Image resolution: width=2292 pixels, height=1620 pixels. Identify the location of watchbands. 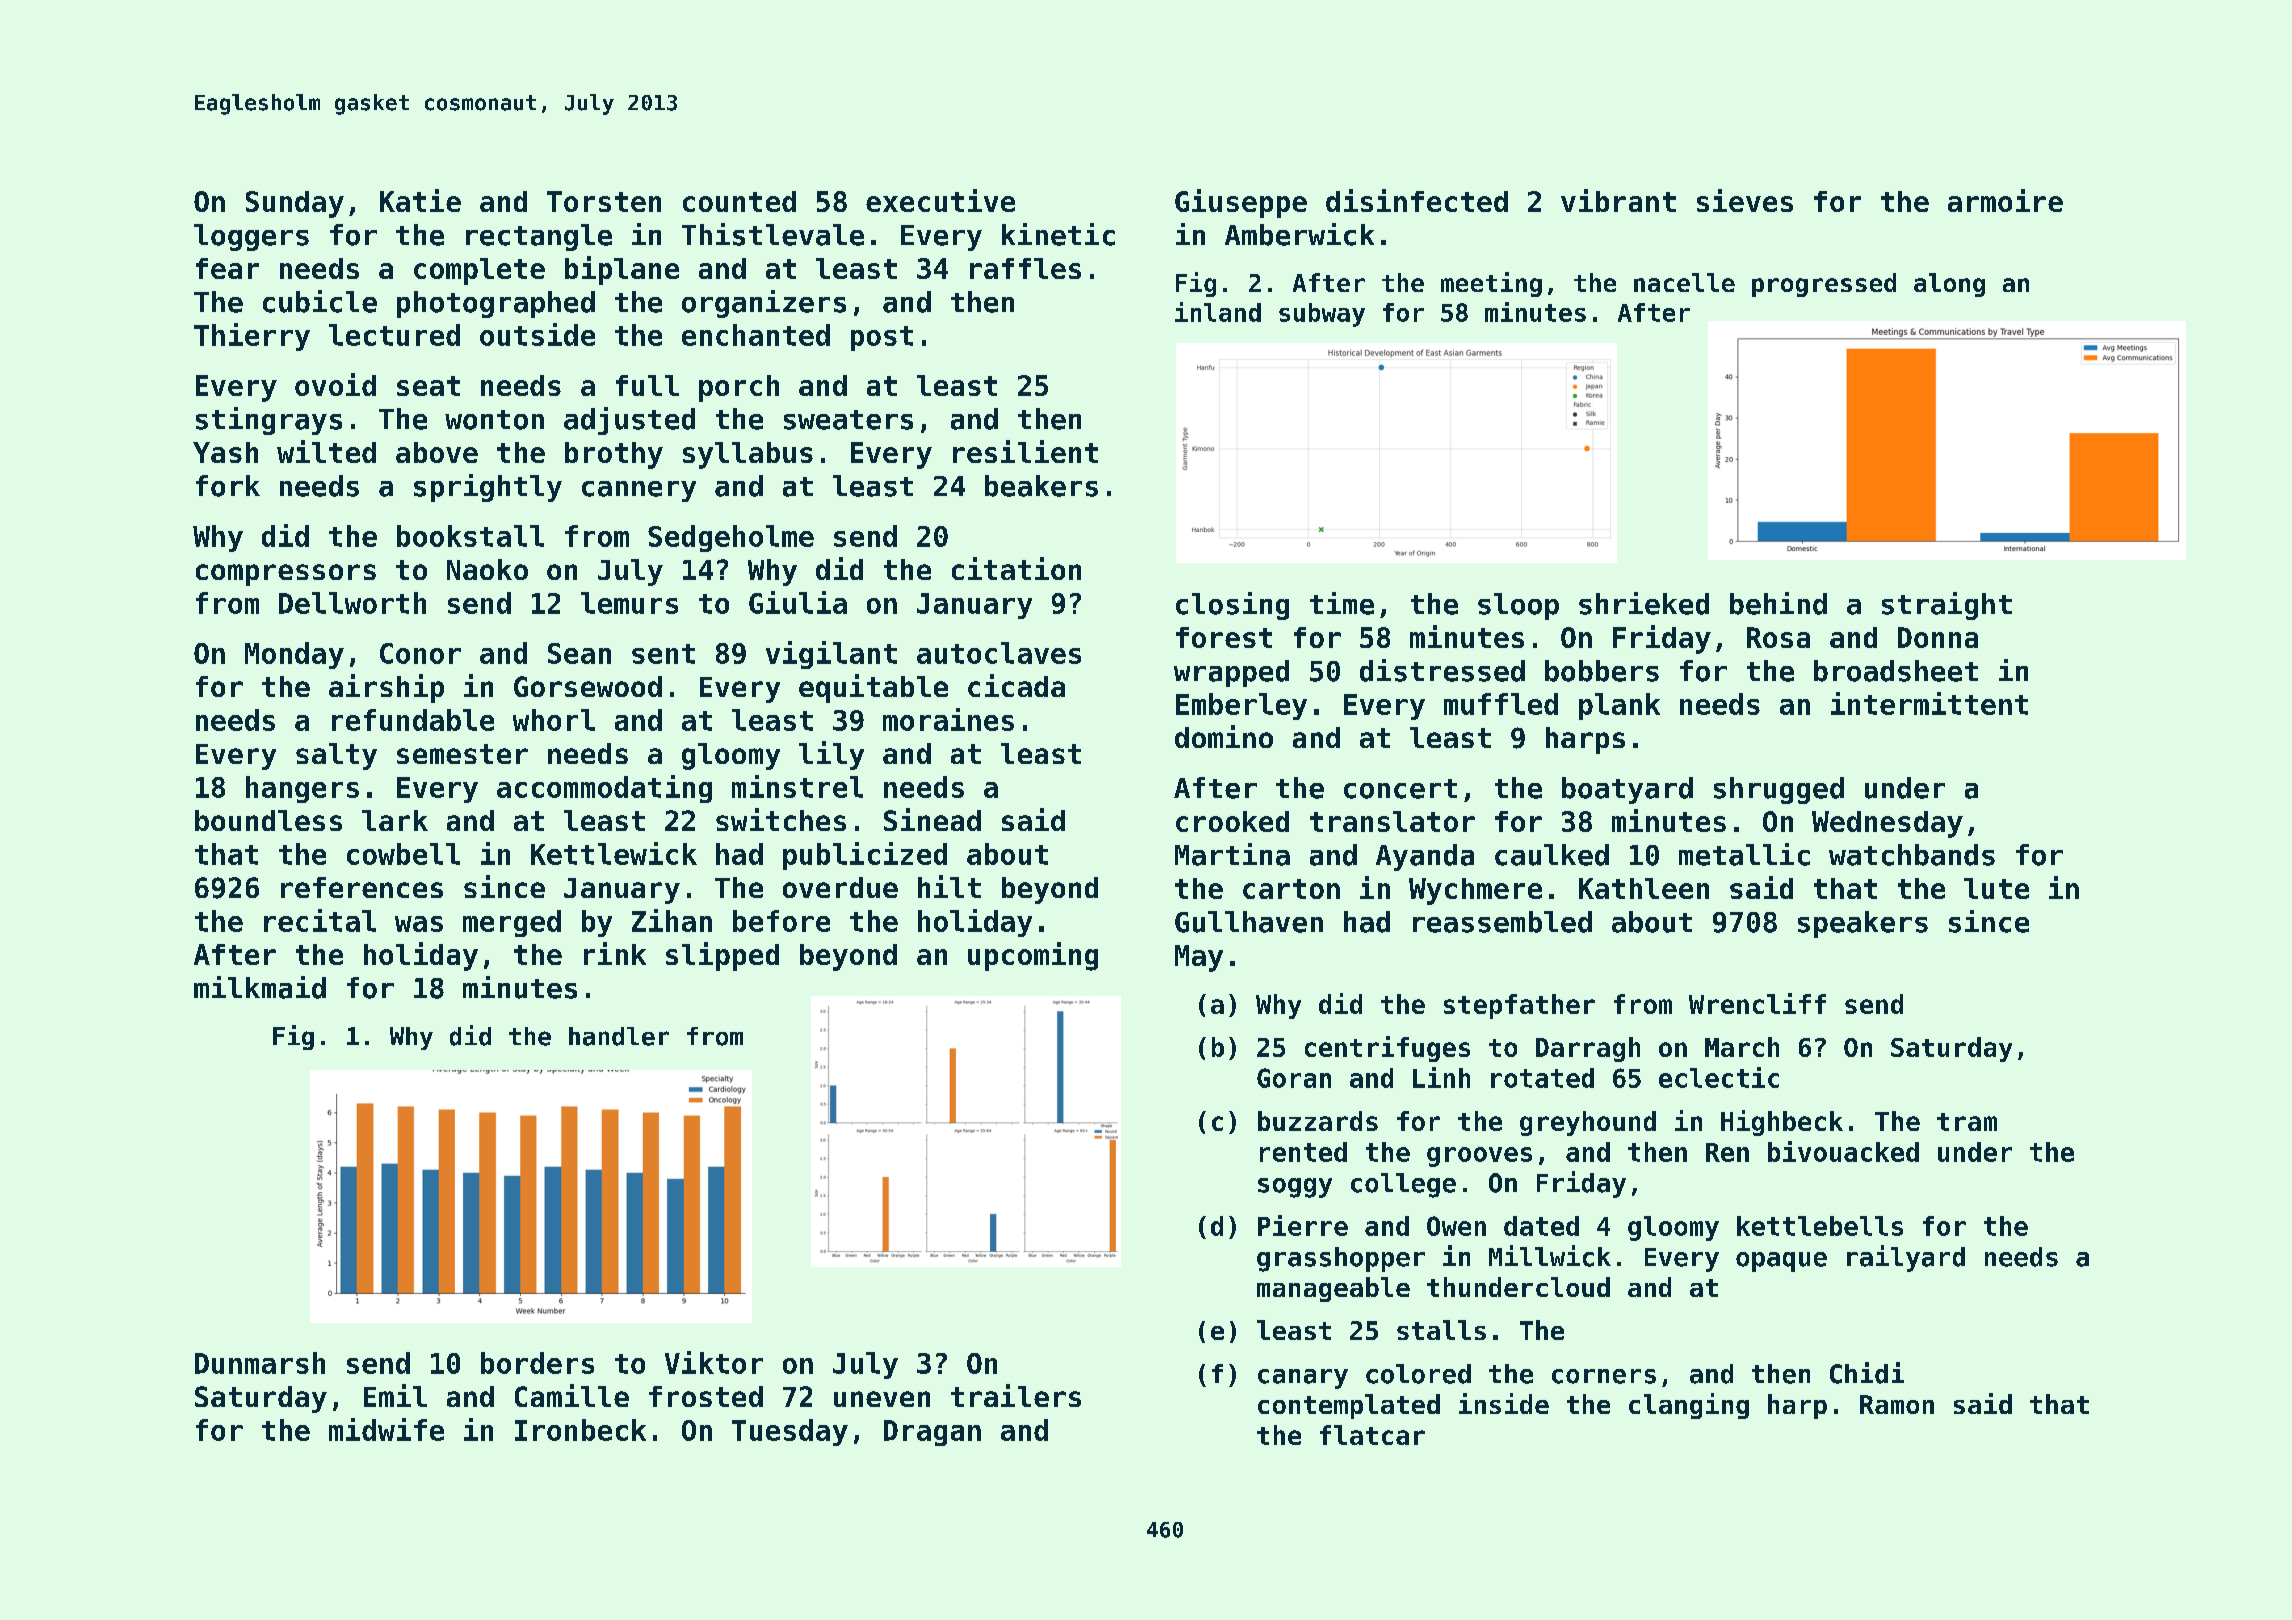
(1912, 855).
